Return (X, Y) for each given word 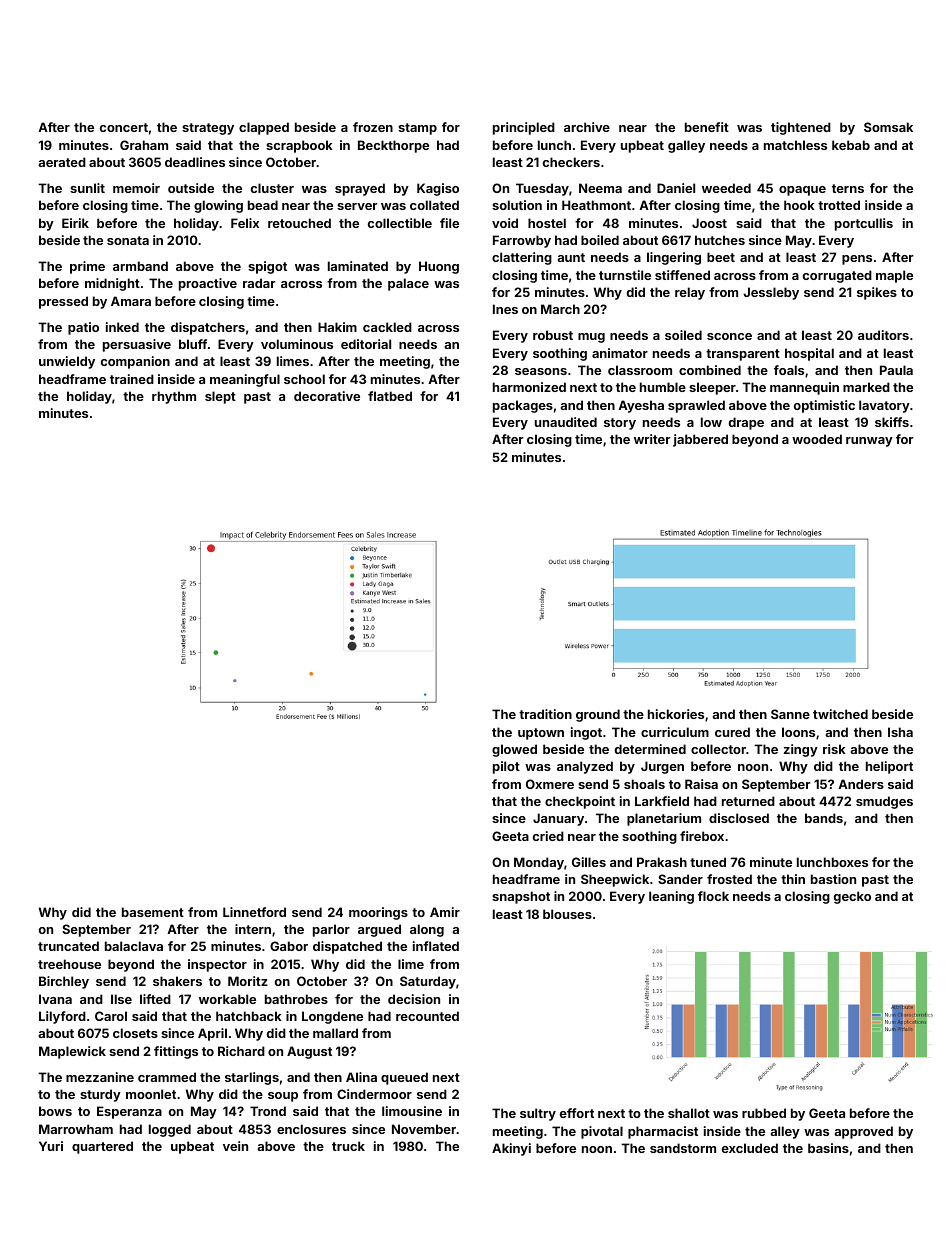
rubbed (764, 1113)
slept (220, 397)
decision (414, 999)
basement (153, 912)
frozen (373, 127)
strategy (208, 129)
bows (55, 1111)
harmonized (529, 387)
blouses (567, 914)
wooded (817, 439)
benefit (707, 127)
